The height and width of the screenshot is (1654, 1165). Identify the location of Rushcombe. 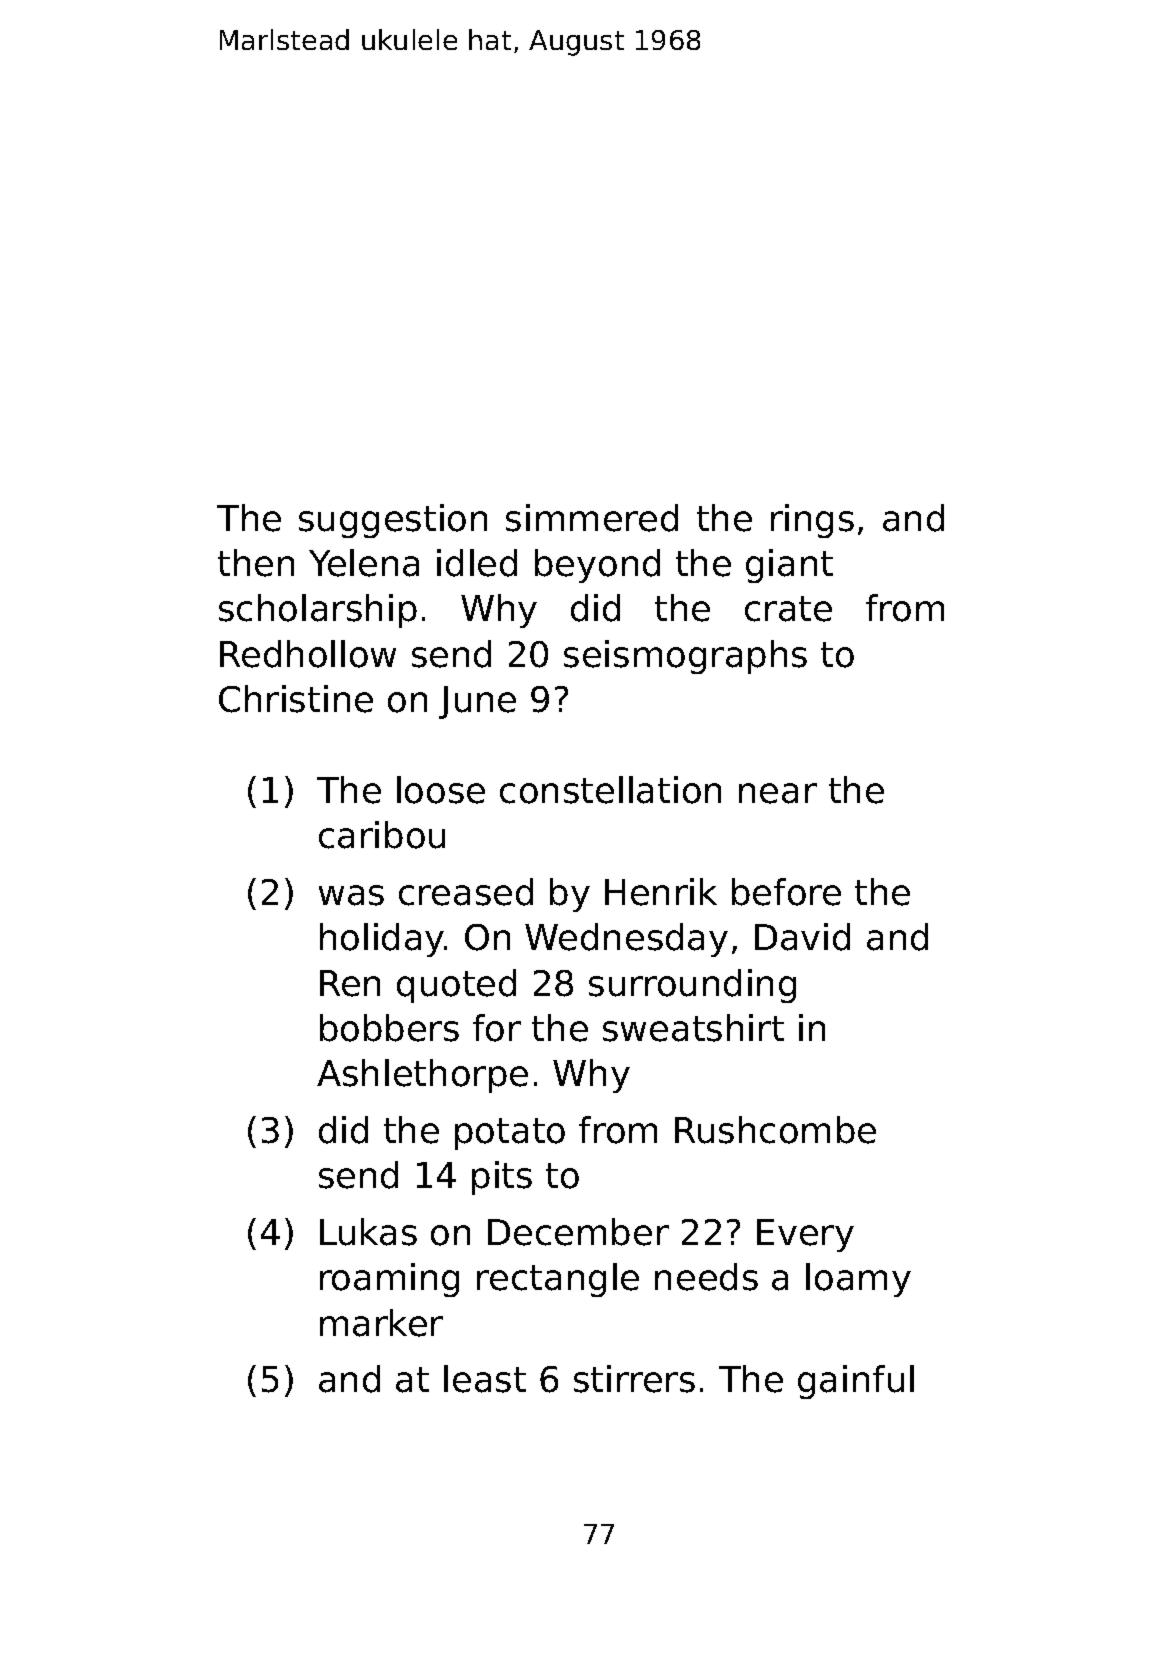
(775, 1130).
